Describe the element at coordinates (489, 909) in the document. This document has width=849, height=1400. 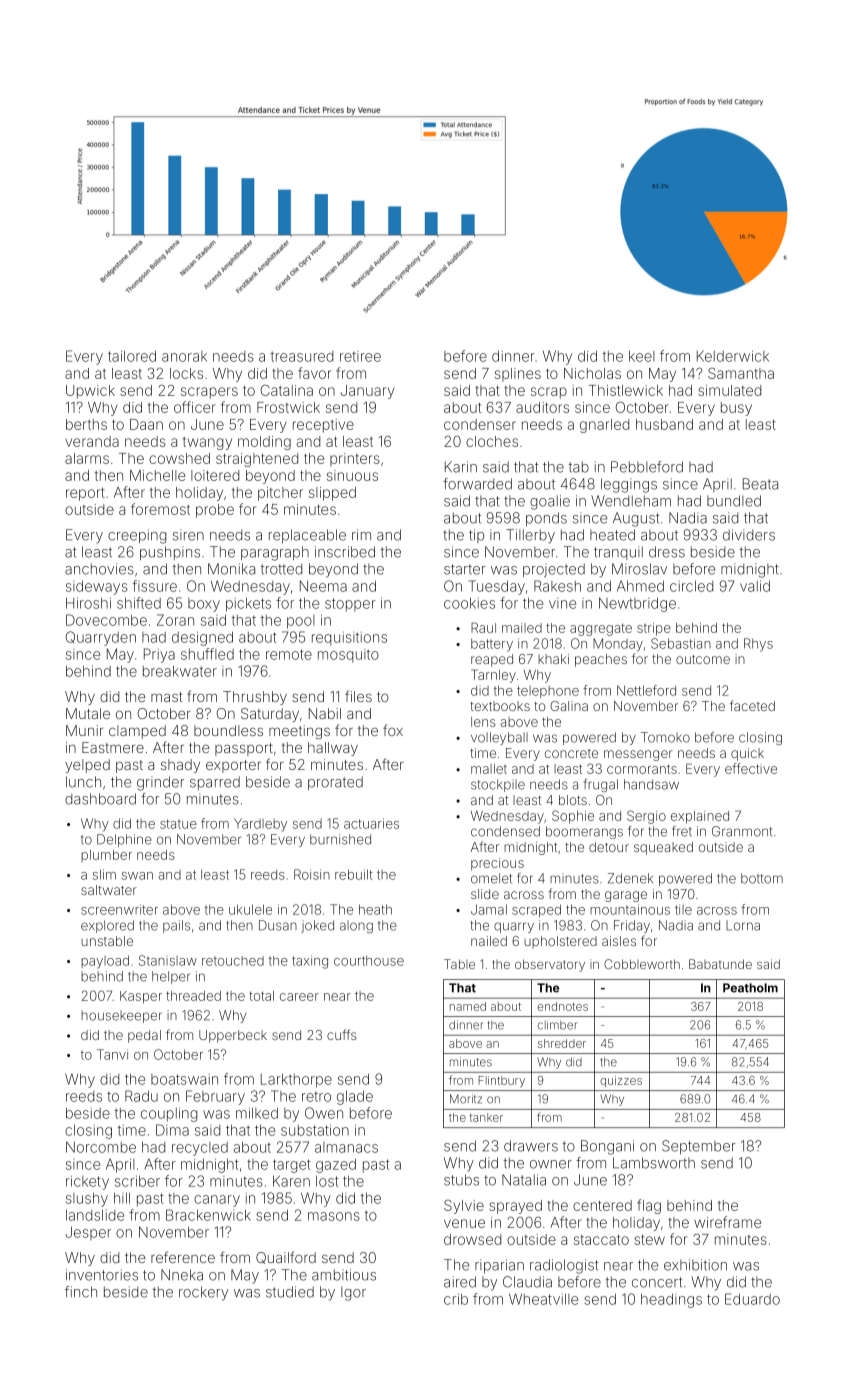
I see `Jamal` at that location.
